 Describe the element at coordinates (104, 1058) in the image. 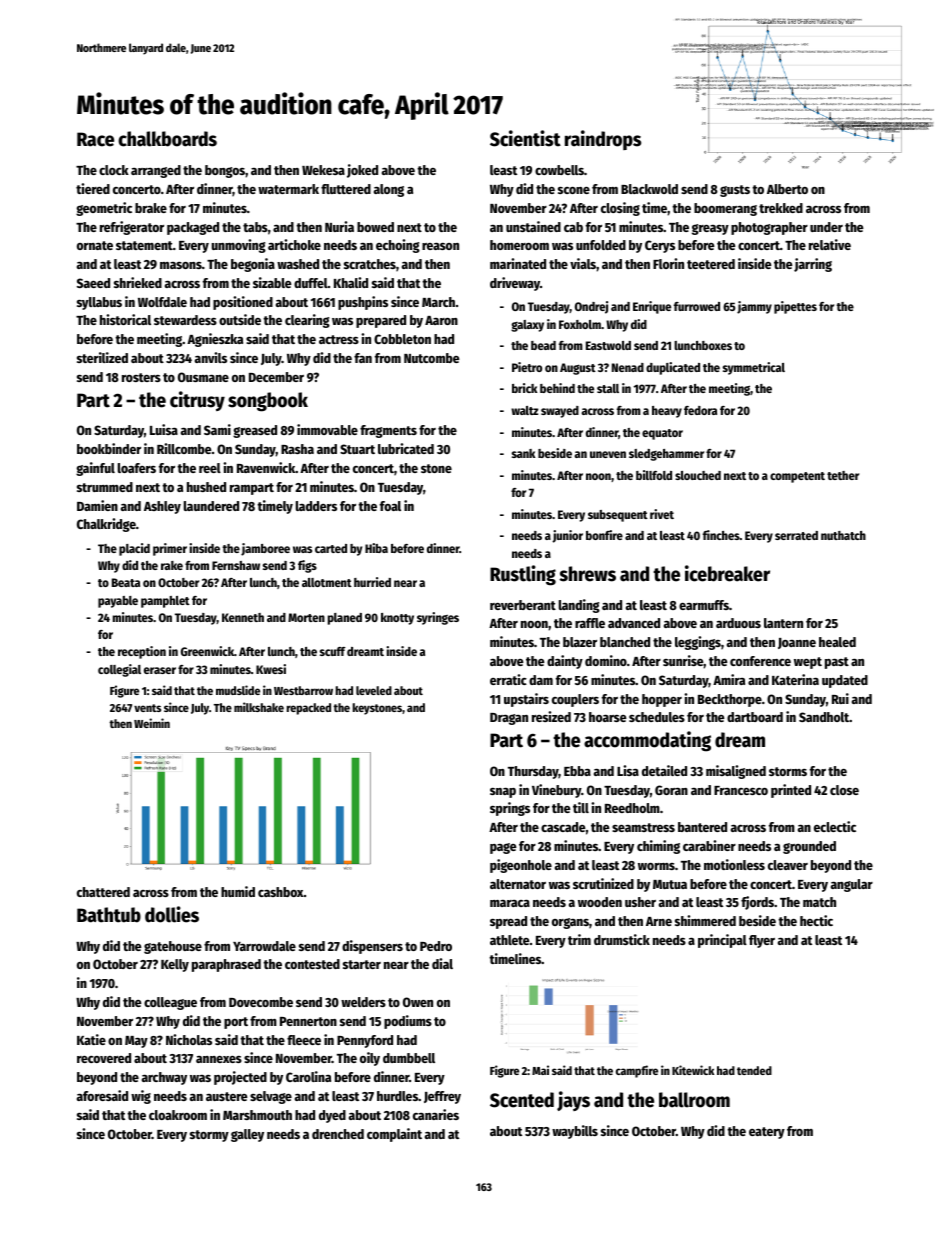

I see `recovered` at that location.
